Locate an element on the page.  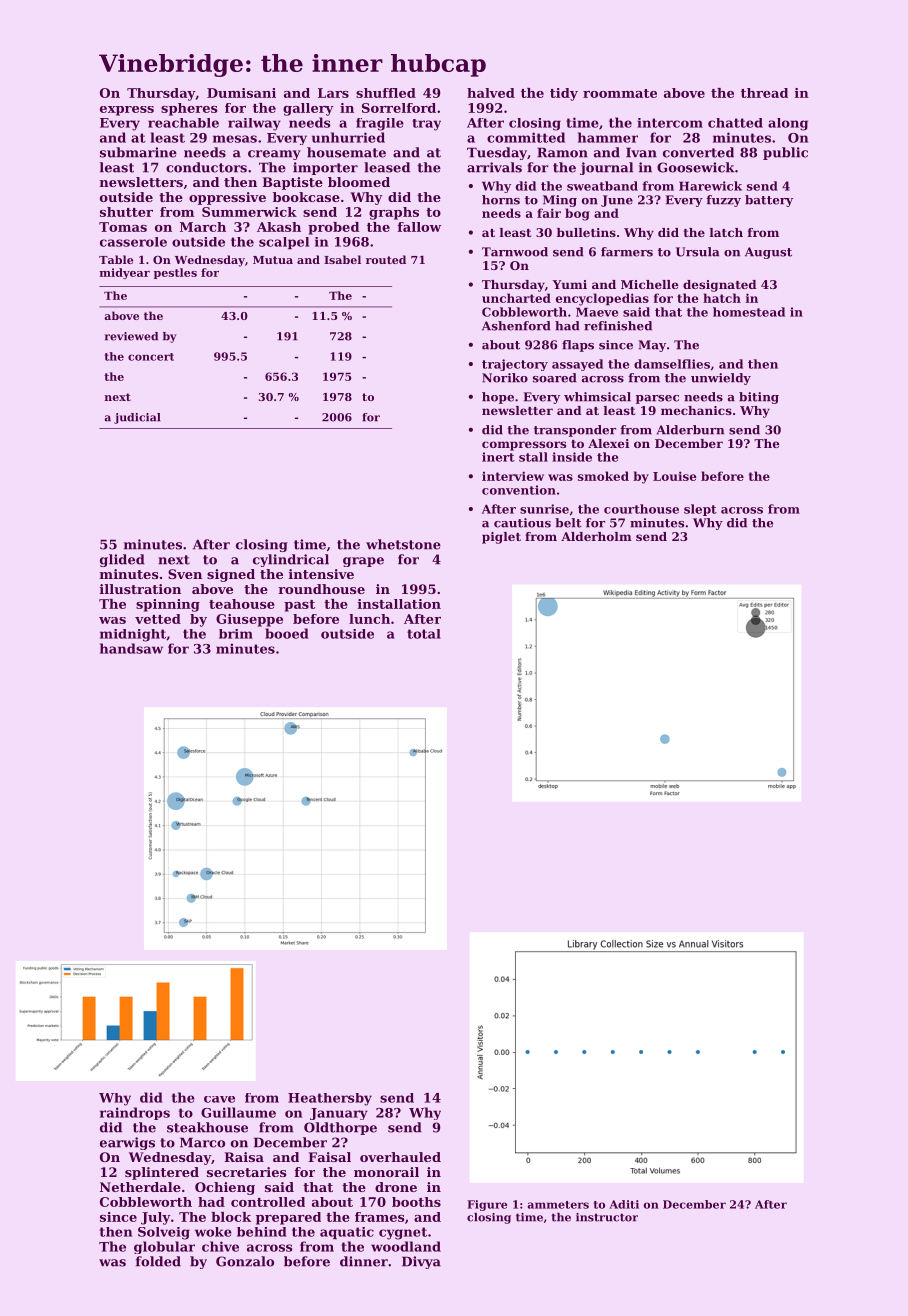
folded is located at coordinates (158, 1261).
